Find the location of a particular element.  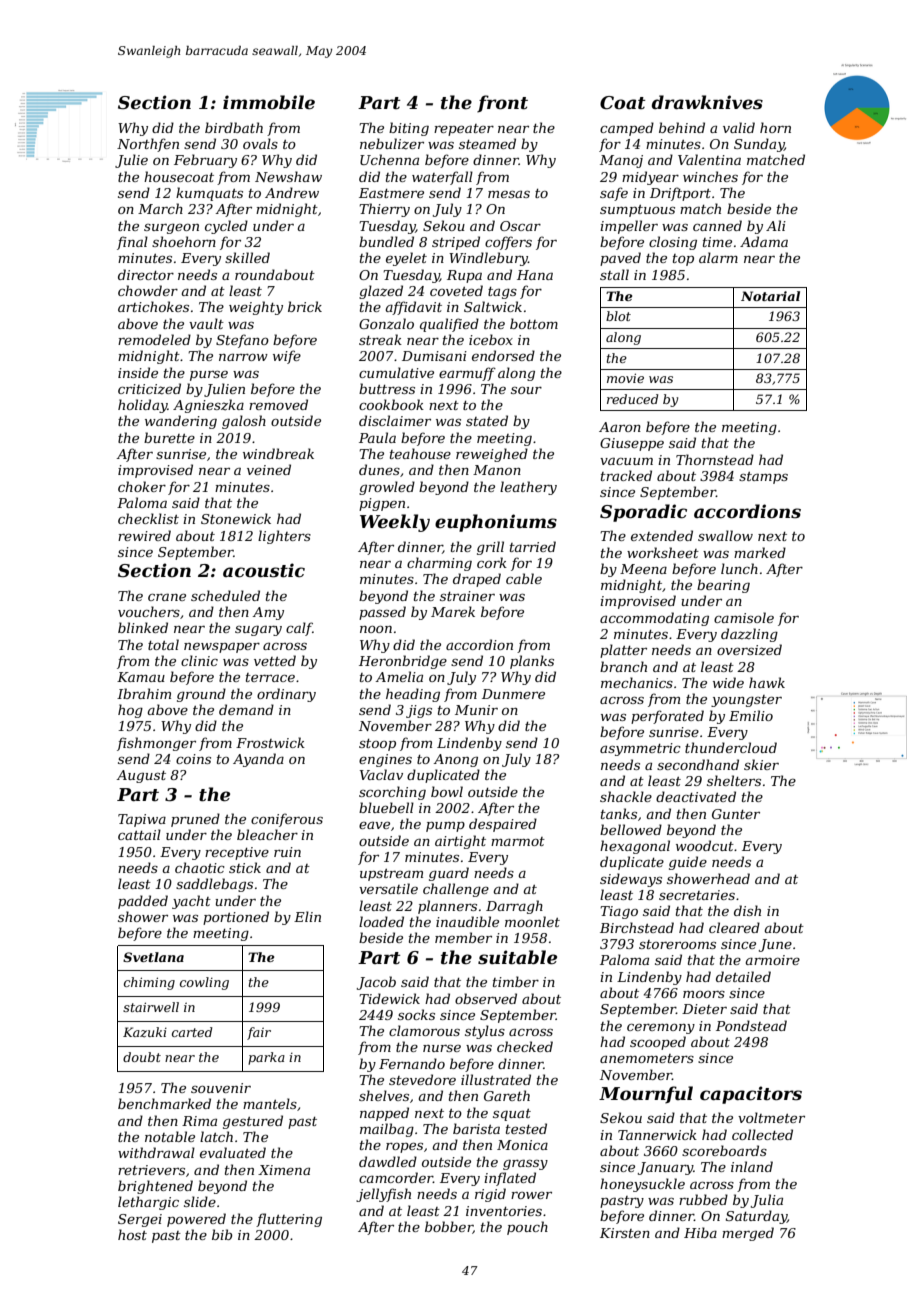

gestured is located at coordinates (253, 1122).
